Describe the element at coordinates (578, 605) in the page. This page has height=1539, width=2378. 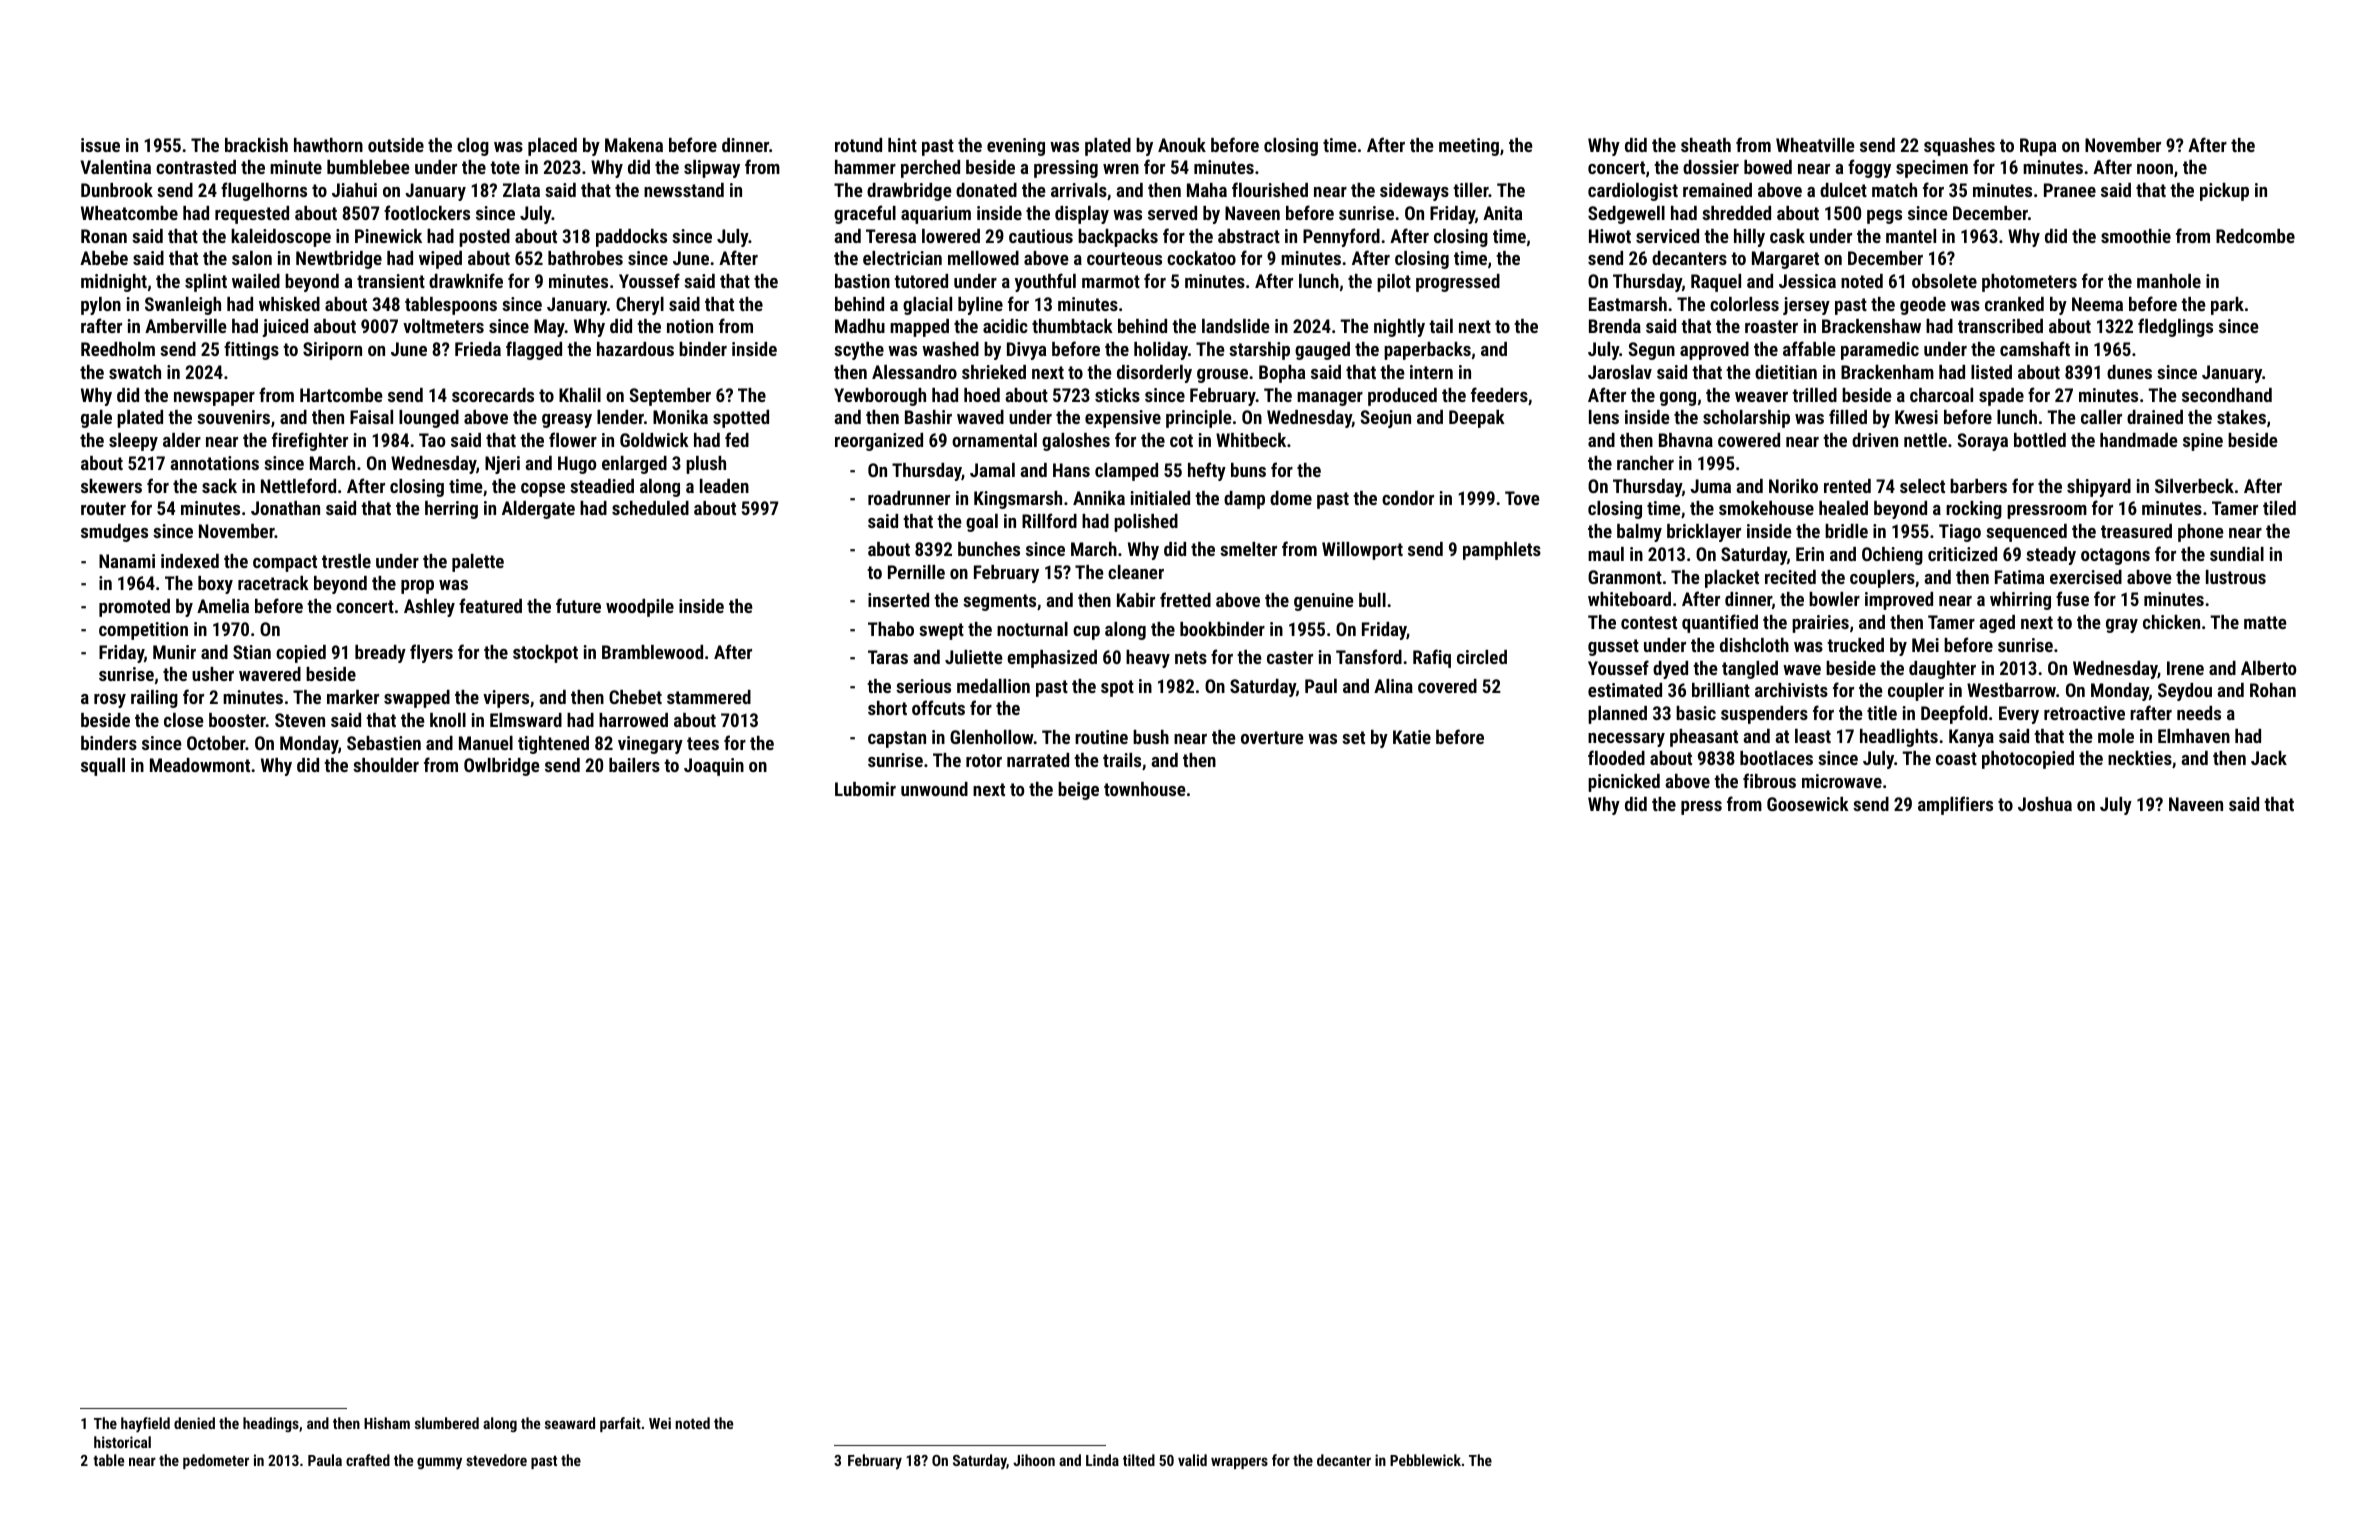
I see `future` at that location.
